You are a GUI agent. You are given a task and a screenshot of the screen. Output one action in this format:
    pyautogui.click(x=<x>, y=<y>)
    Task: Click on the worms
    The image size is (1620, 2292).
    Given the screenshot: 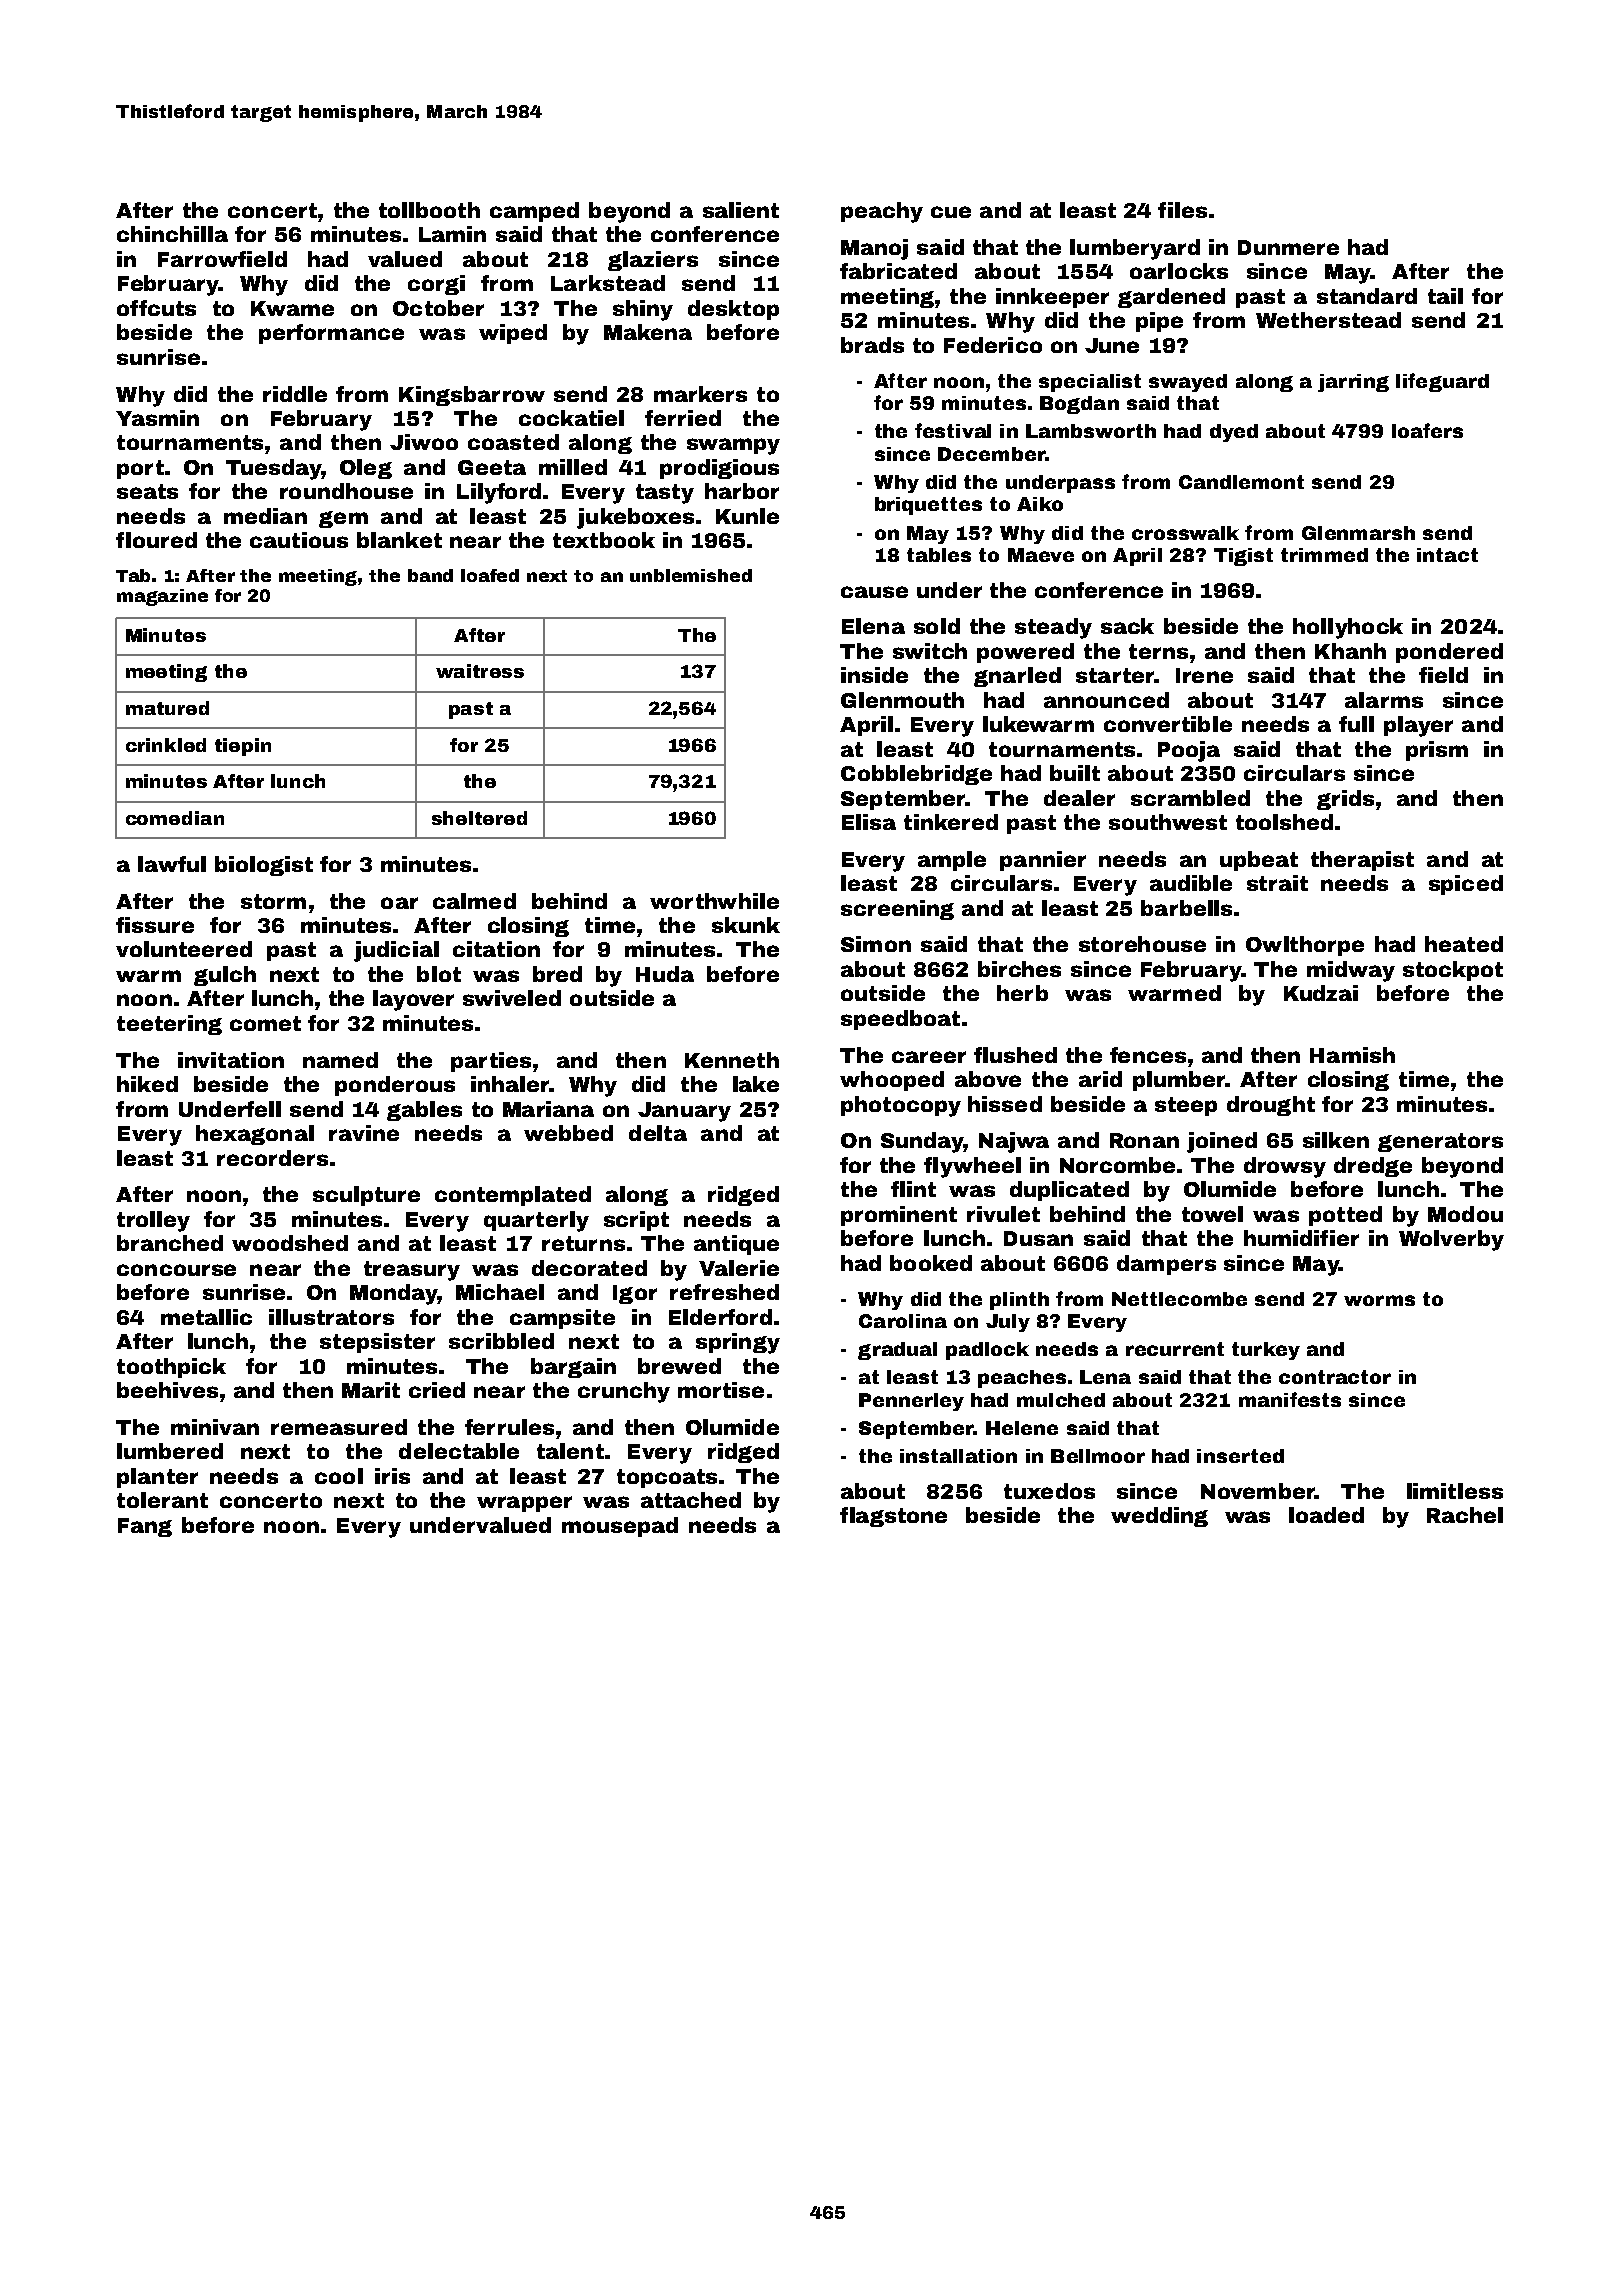 What is the action you would take?
    pyautogui.click(x=1379, y=1300)
